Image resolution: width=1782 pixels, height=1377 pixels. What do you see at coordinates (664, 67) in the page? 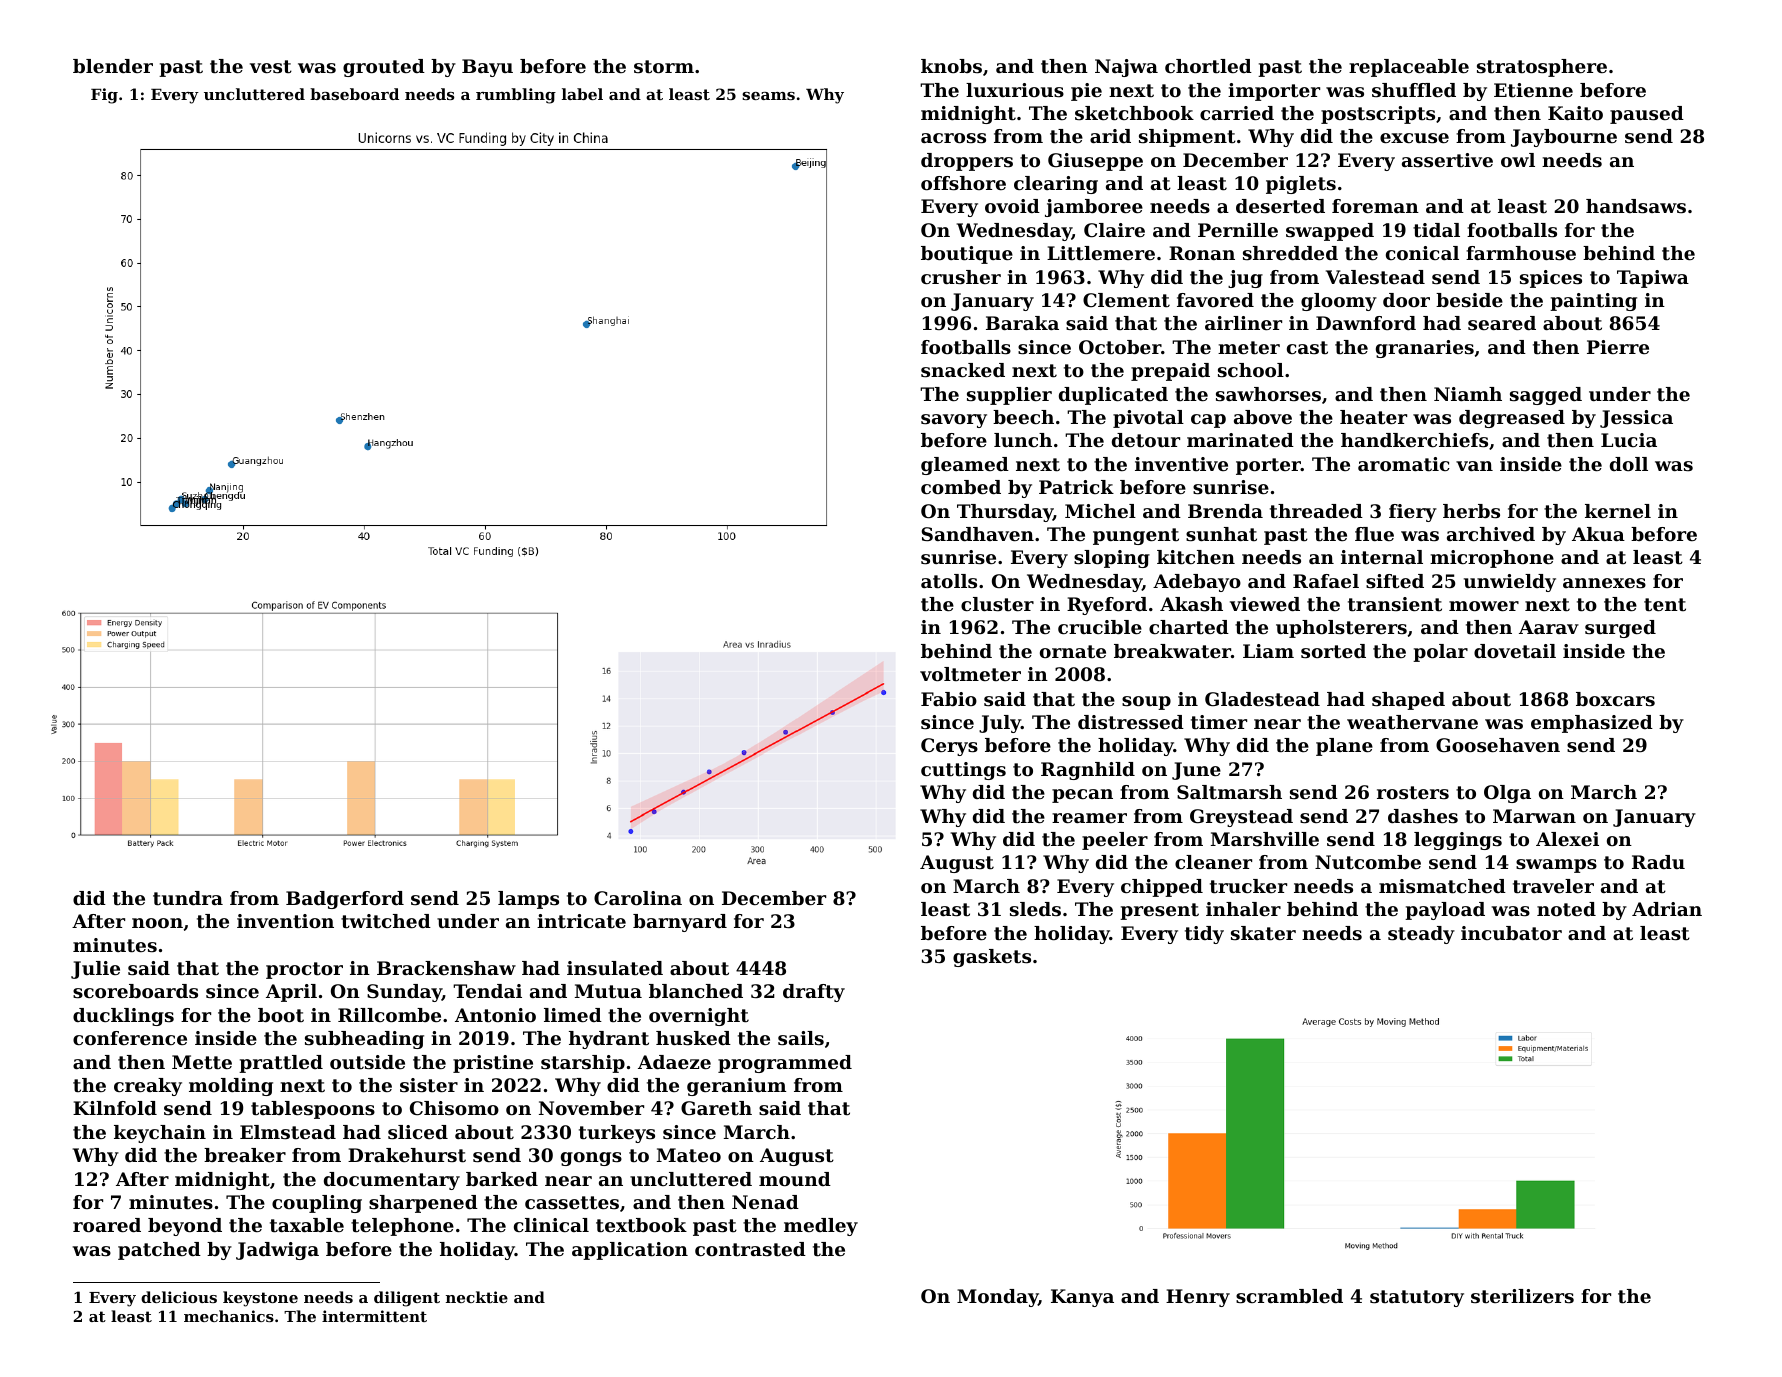
I see `storm` at bounding box center [664, 67].
